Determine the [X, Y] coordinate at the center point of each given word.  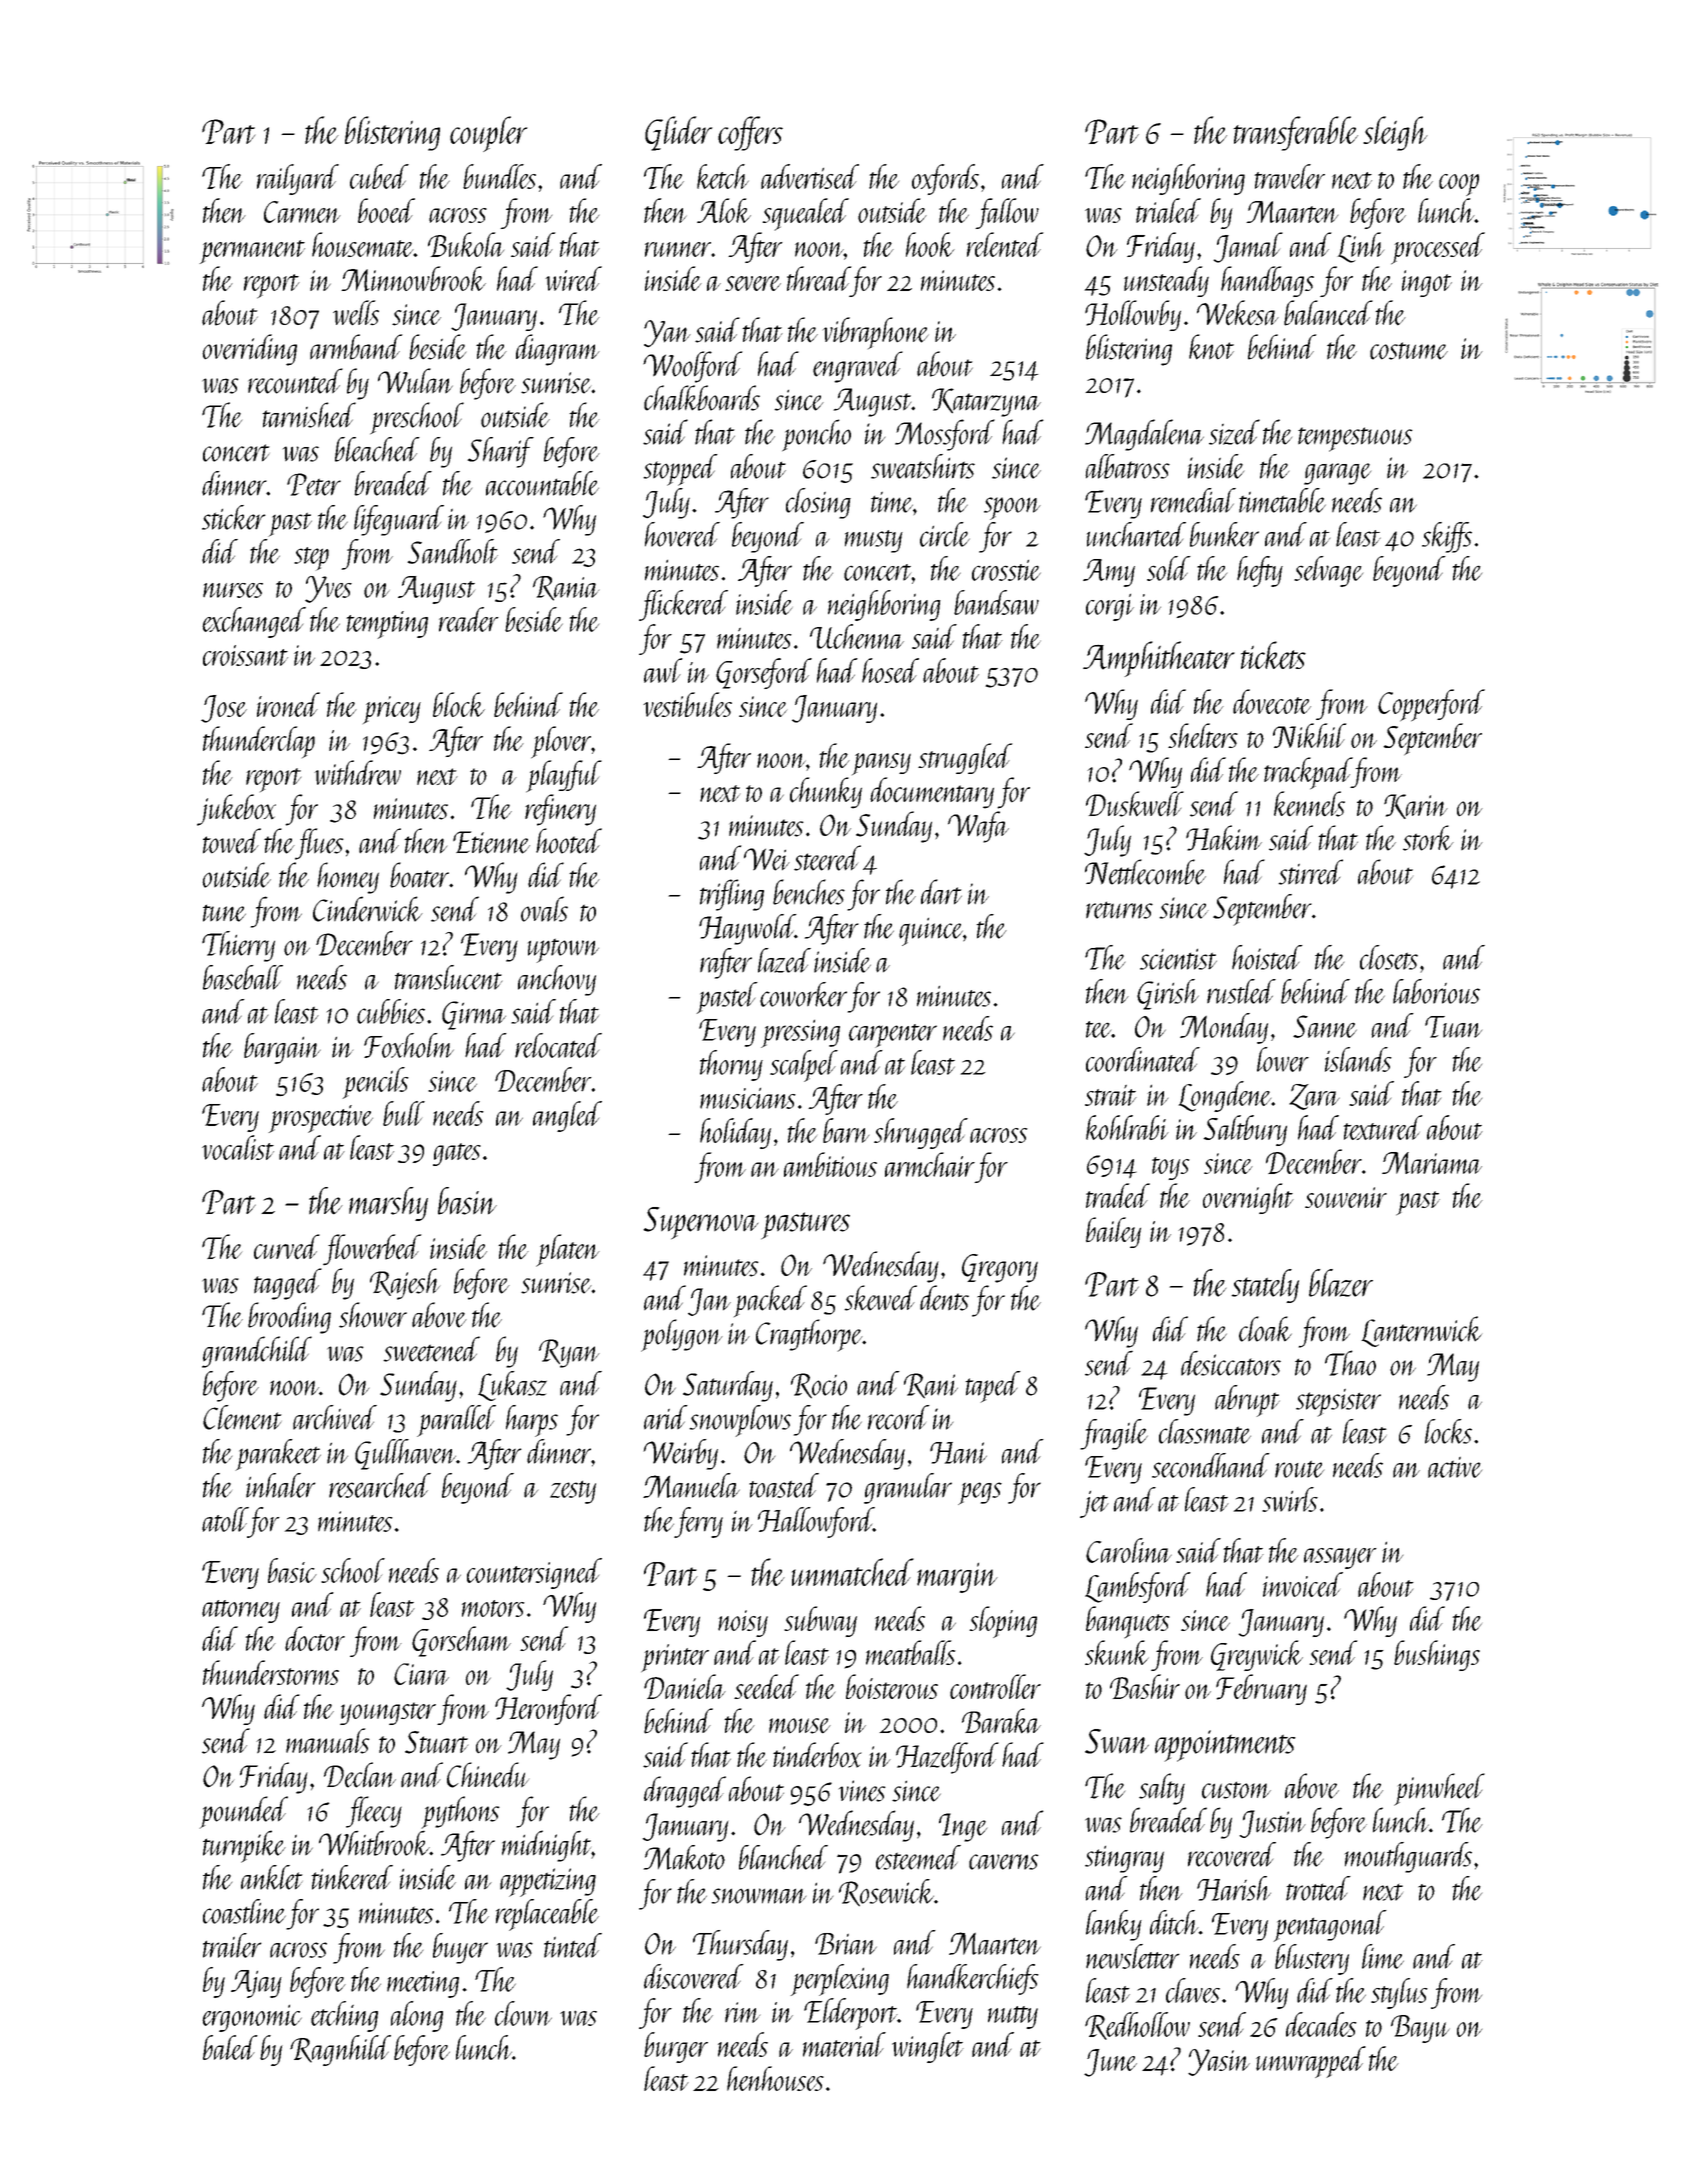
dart [941, 891]
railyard [298, 179]
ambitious [830, 1164]
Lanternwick [1421, 1331]
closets [1389, 957]
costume [1409, 351]
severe [753, 283]
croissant [245, 655]
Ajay [256, 1984]
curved [287, 1247]
